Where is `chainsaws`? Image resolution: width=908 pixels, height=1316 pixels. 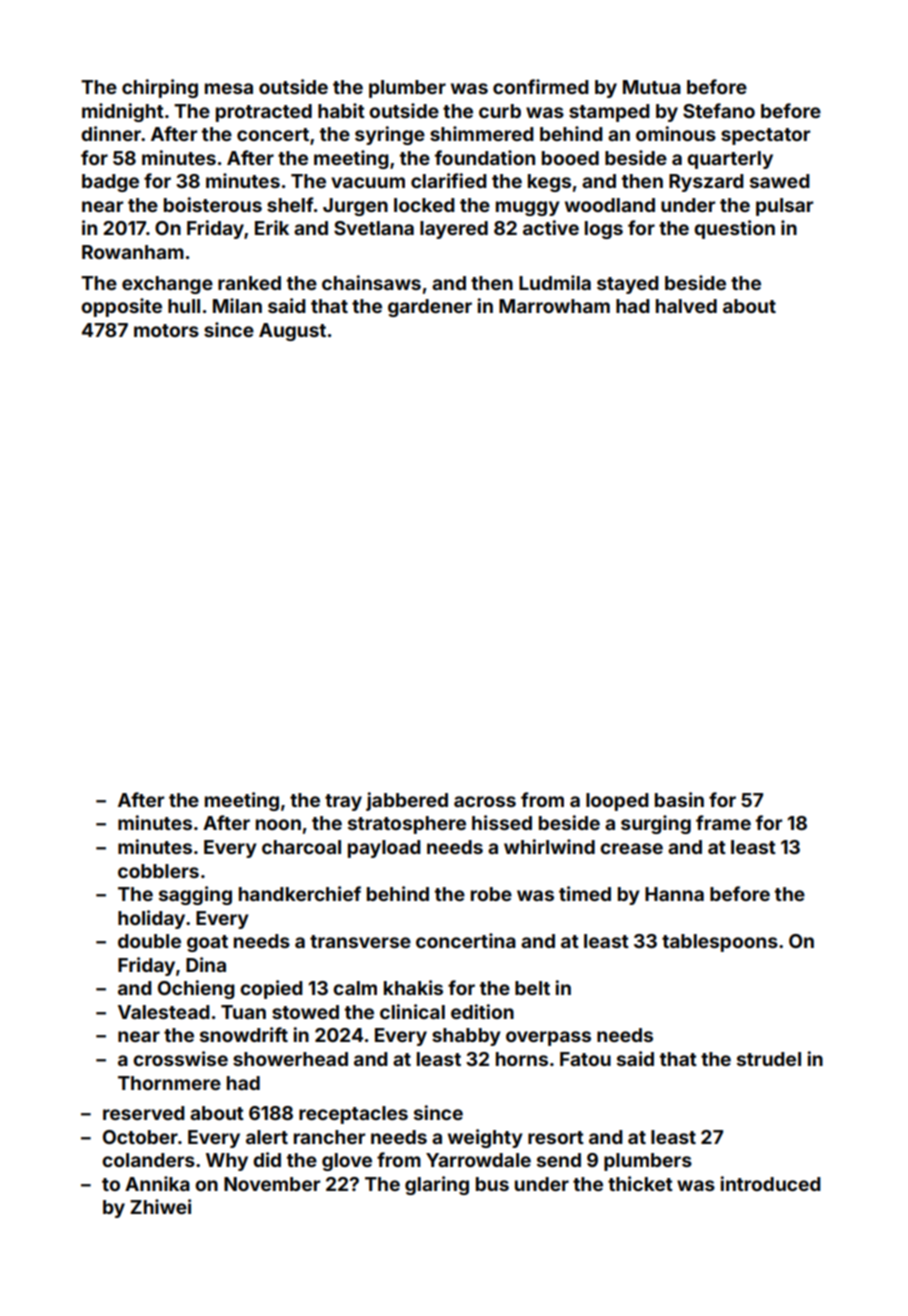
chainsaws is located at coordinates (371, 282).
